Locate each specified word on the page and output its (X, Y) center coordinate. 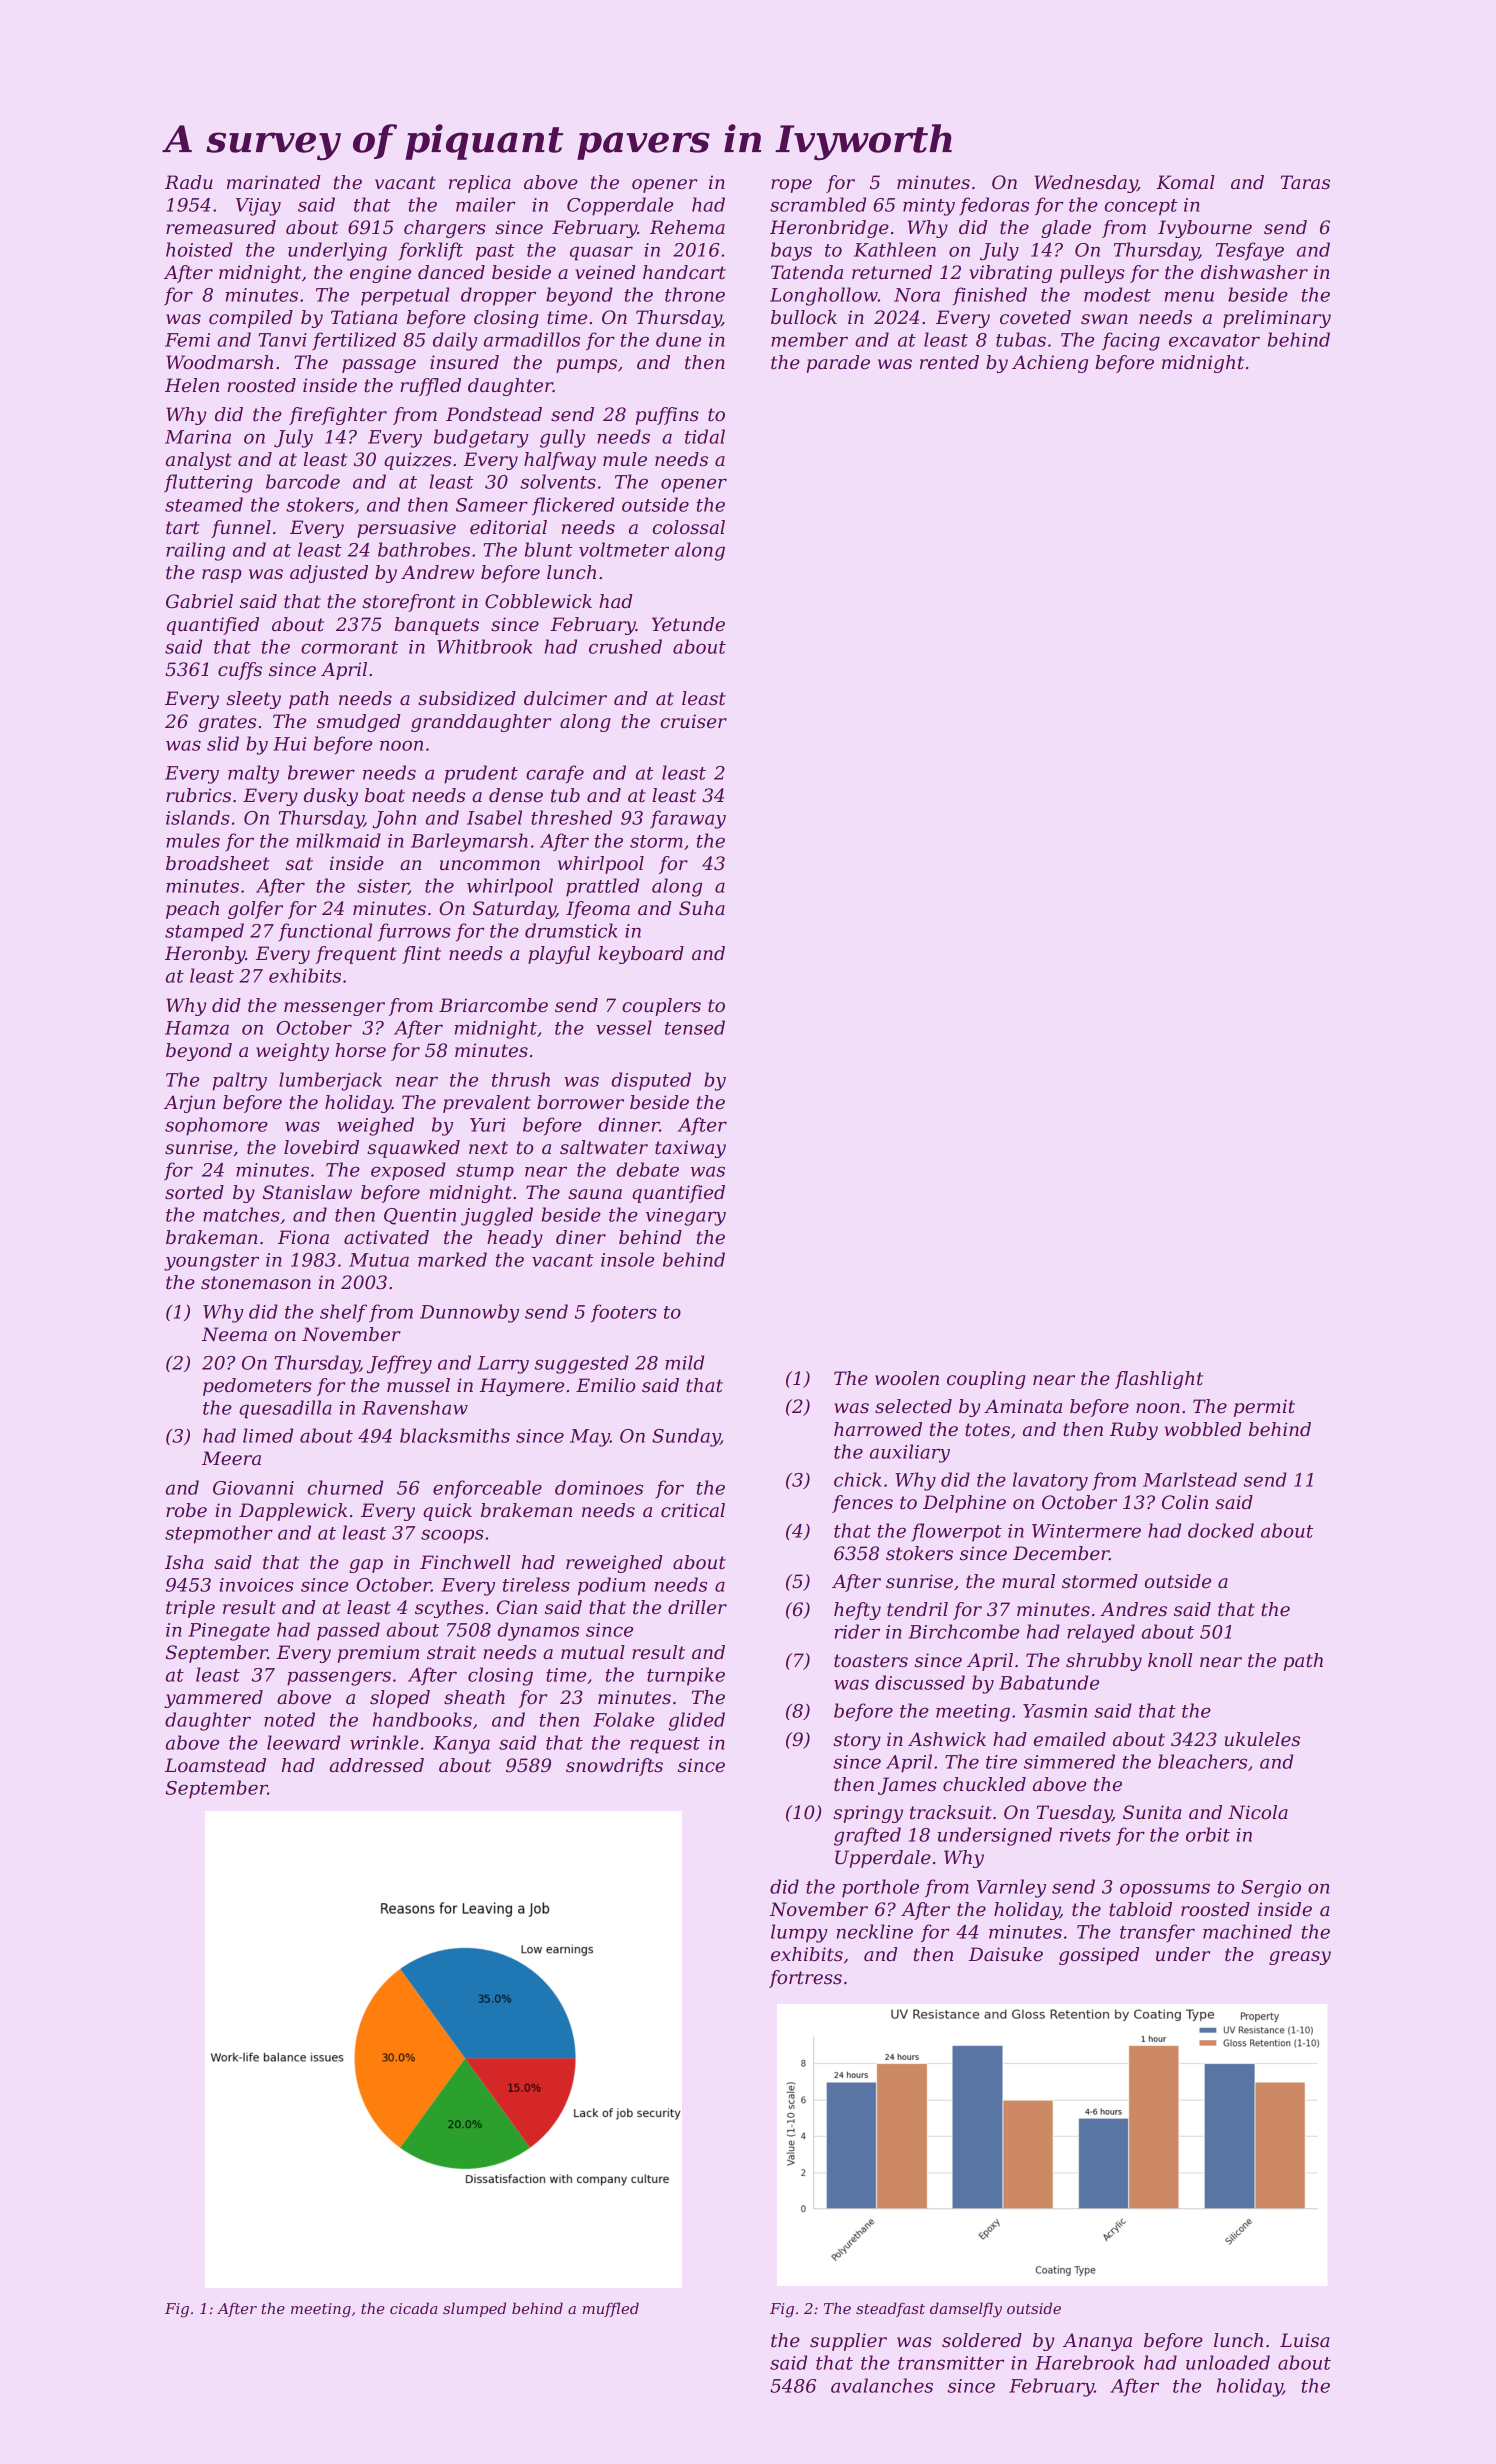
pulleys (1092, 274)
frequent (356, 955)
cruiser (694, 721)
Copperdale (620, 206)
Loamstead (215, 1765)
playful (559, 955)
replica (480, 184)
